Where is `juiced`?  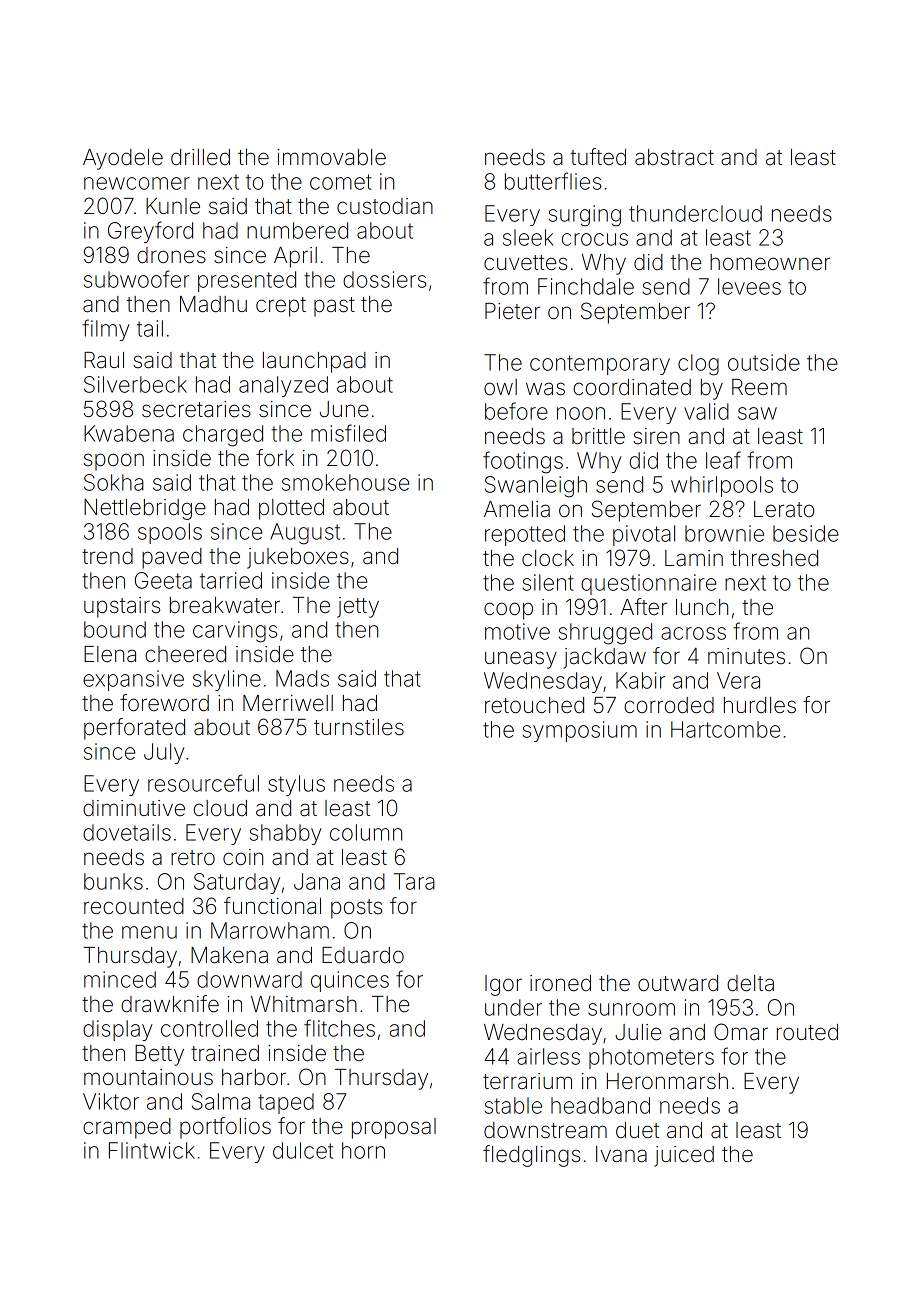
juiced is located at coordinates (684, 1156).
